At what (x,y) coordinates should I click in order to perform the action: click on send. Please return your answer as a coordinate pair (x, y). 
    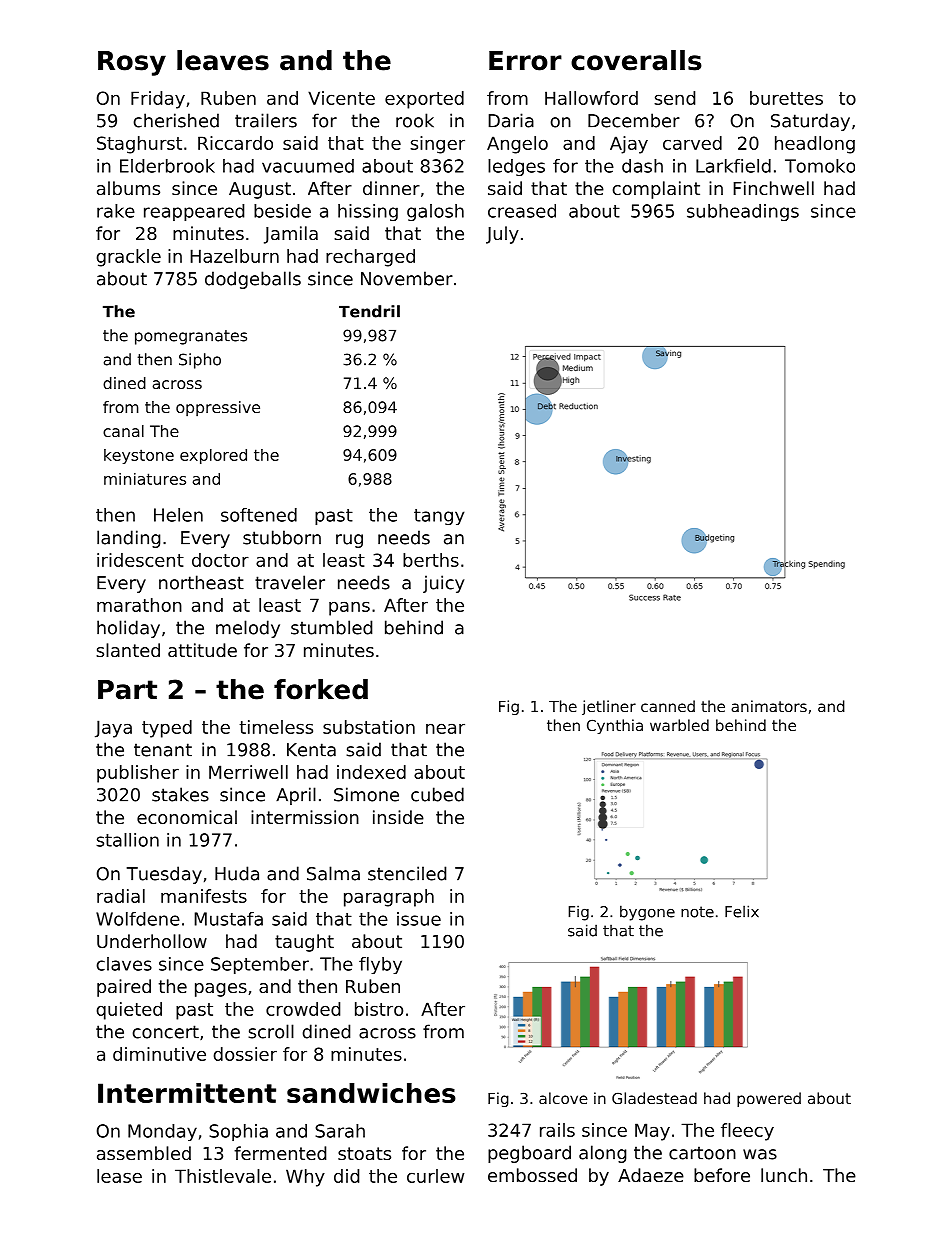
    Looking at the image, I should click on (674, 98).
